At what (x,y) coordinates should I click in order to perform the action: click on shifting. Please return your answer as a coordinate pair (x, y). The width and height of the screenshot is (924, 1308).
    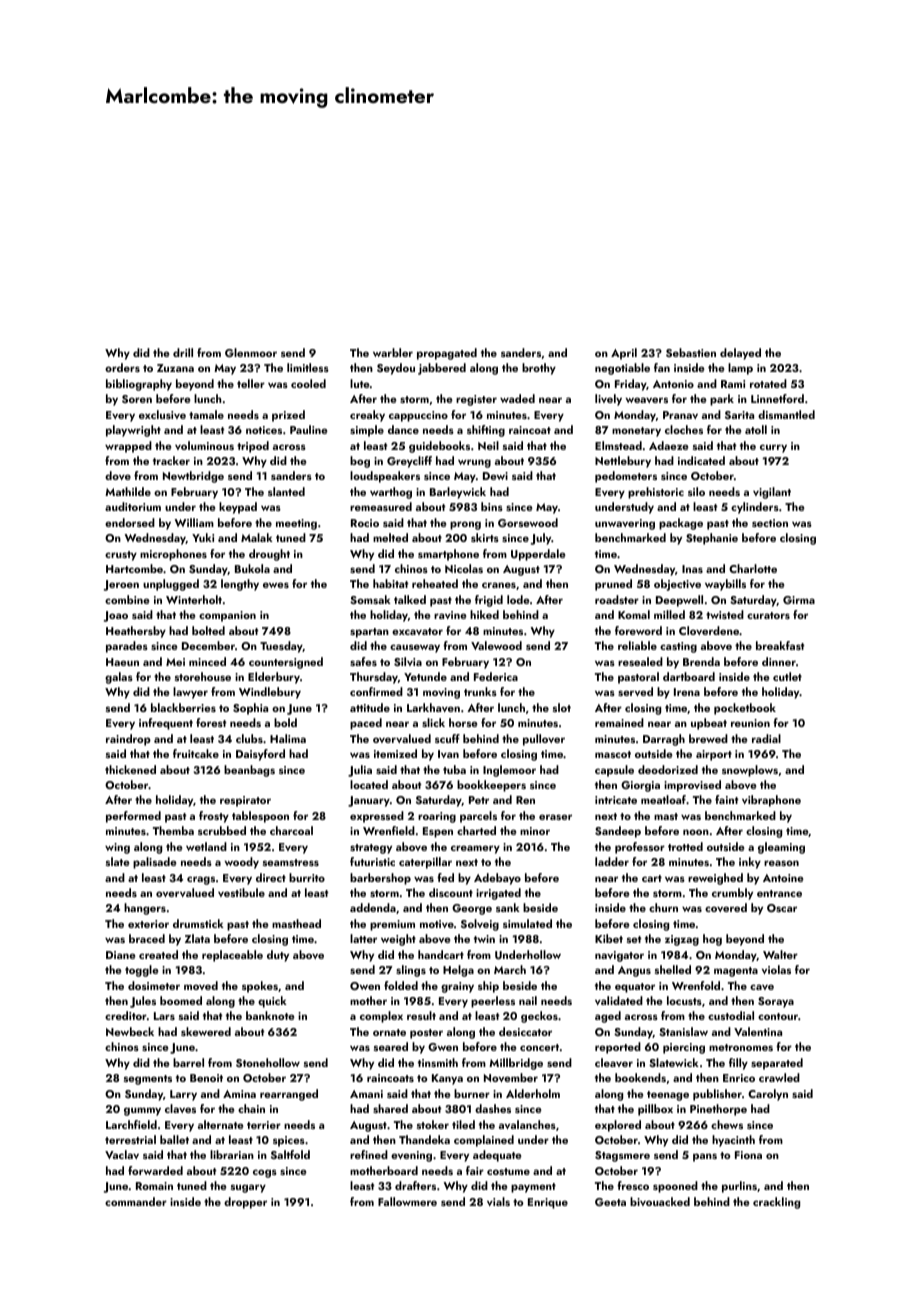
    Looking at the image, I should click on (486, 431).
